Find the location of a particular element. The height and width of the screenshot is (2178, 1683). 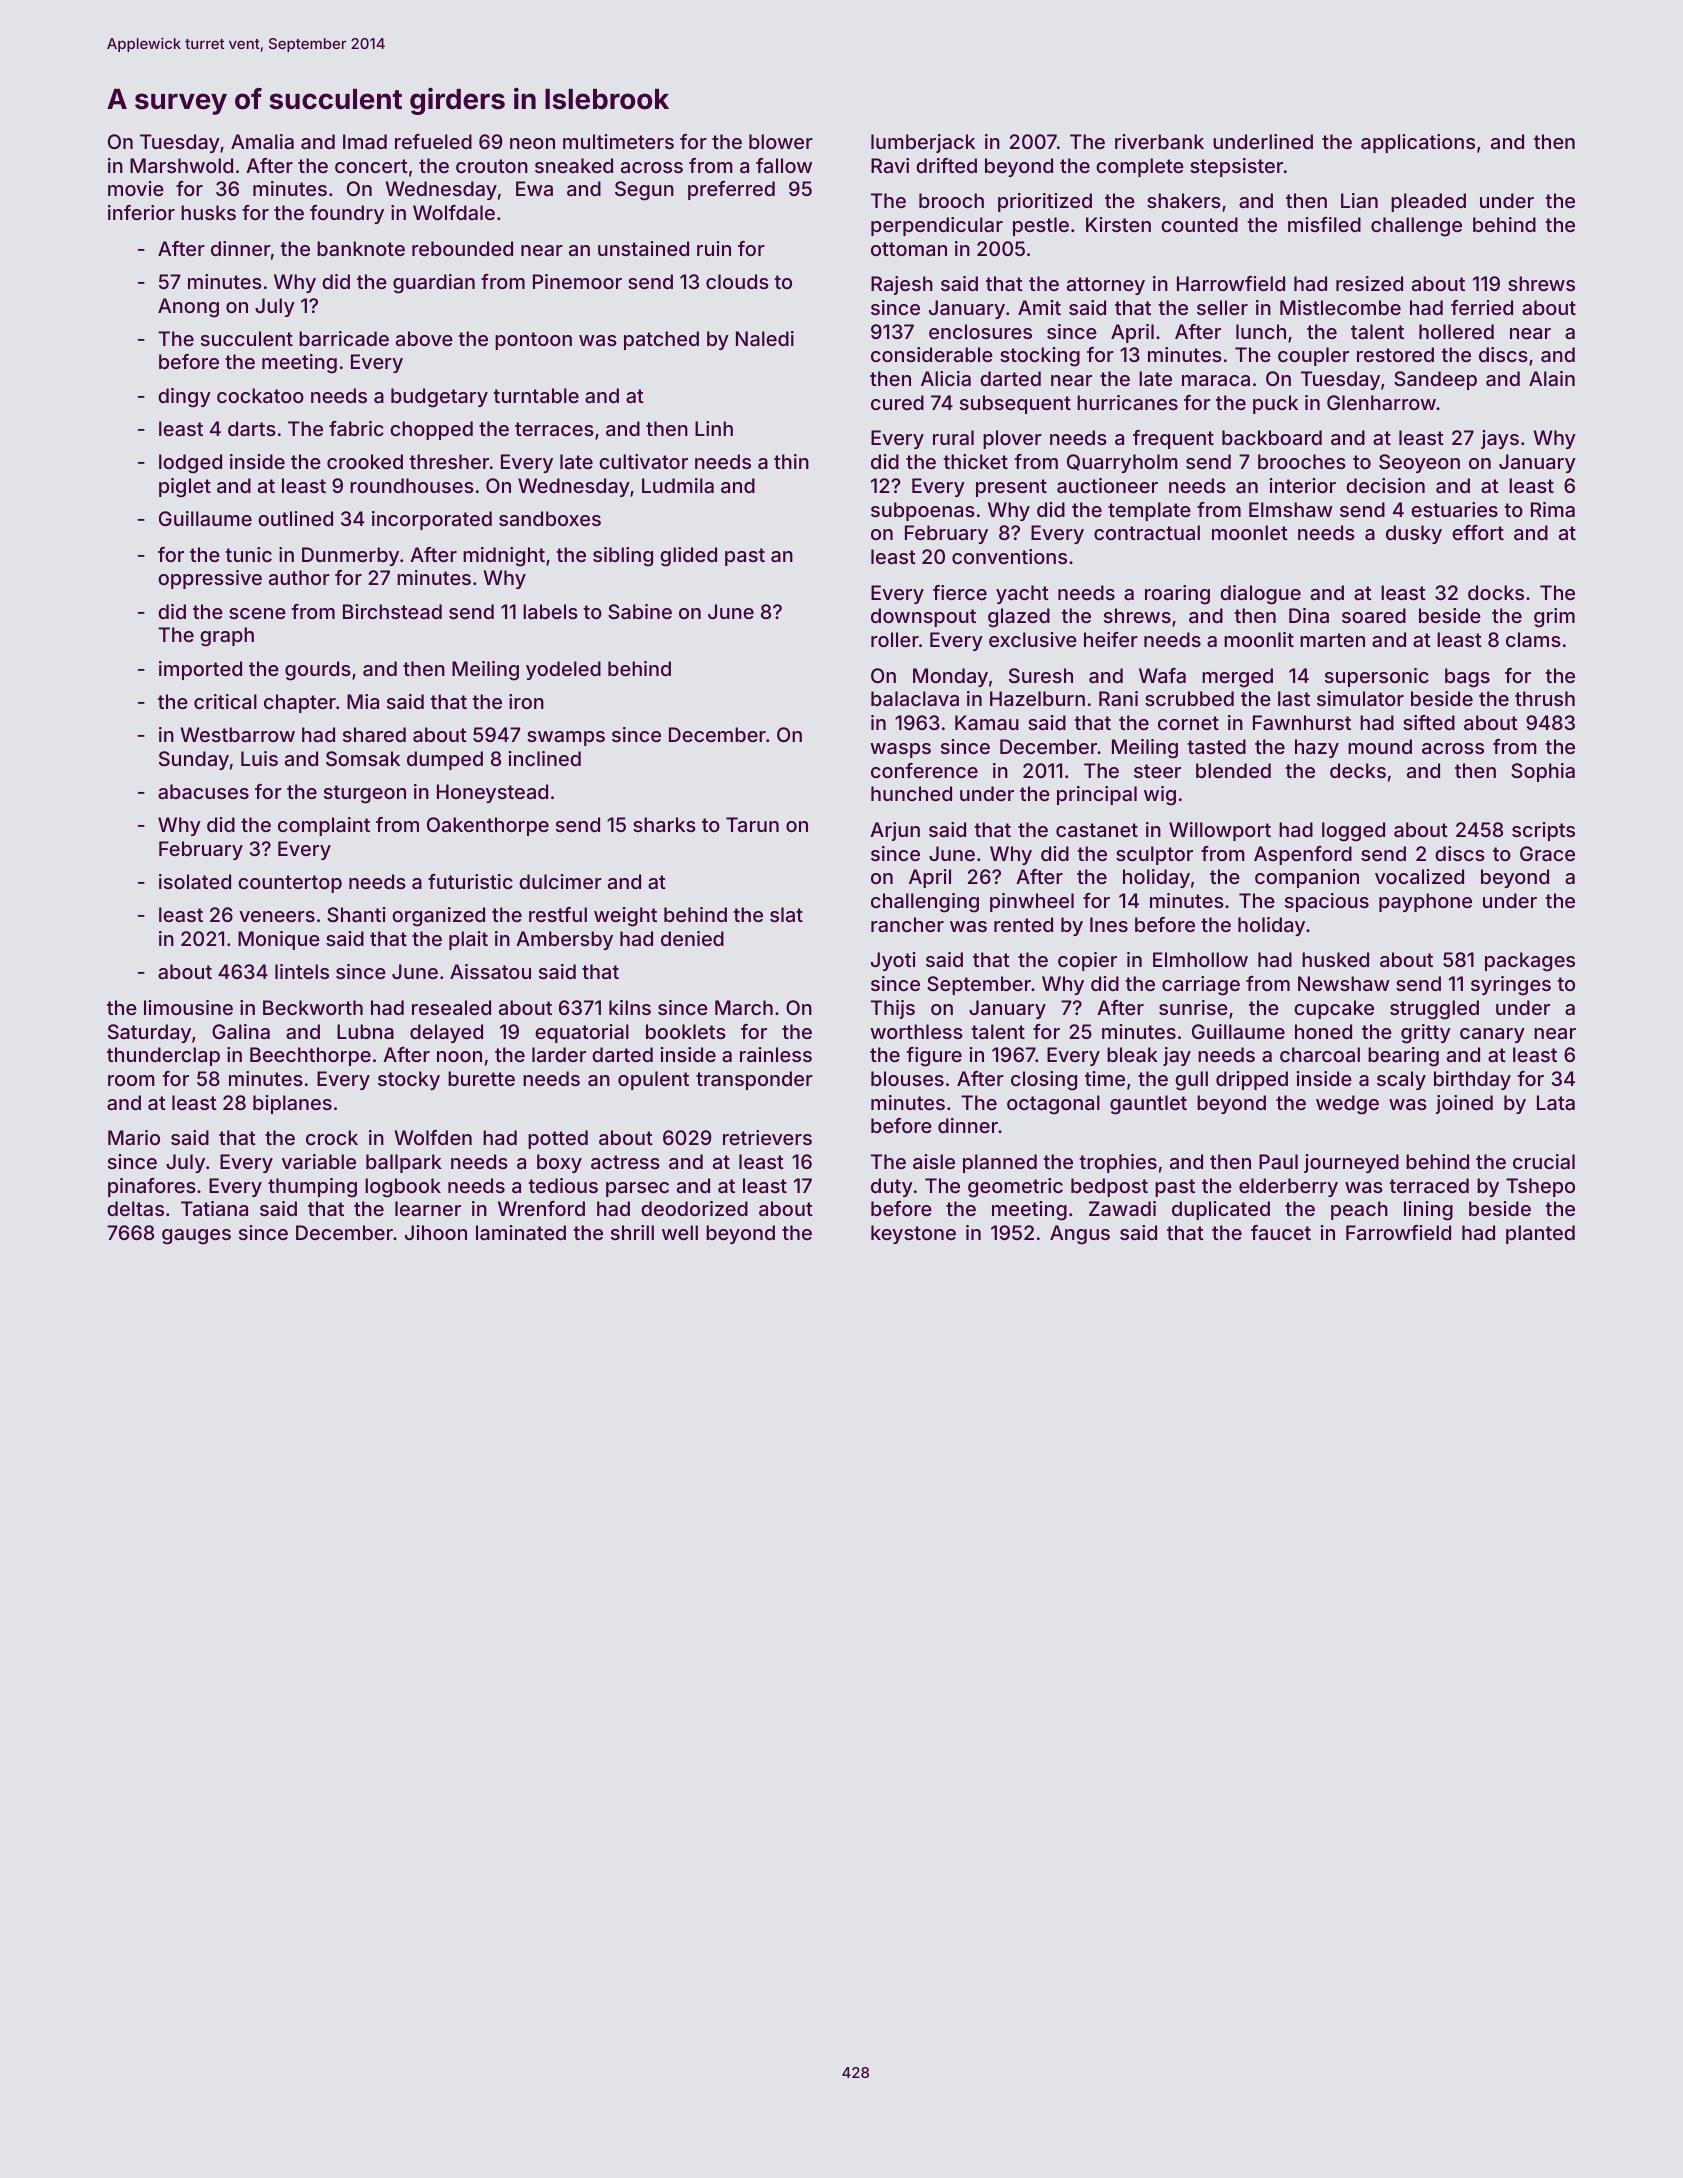

banknote is located at coordinates (361, 248).
